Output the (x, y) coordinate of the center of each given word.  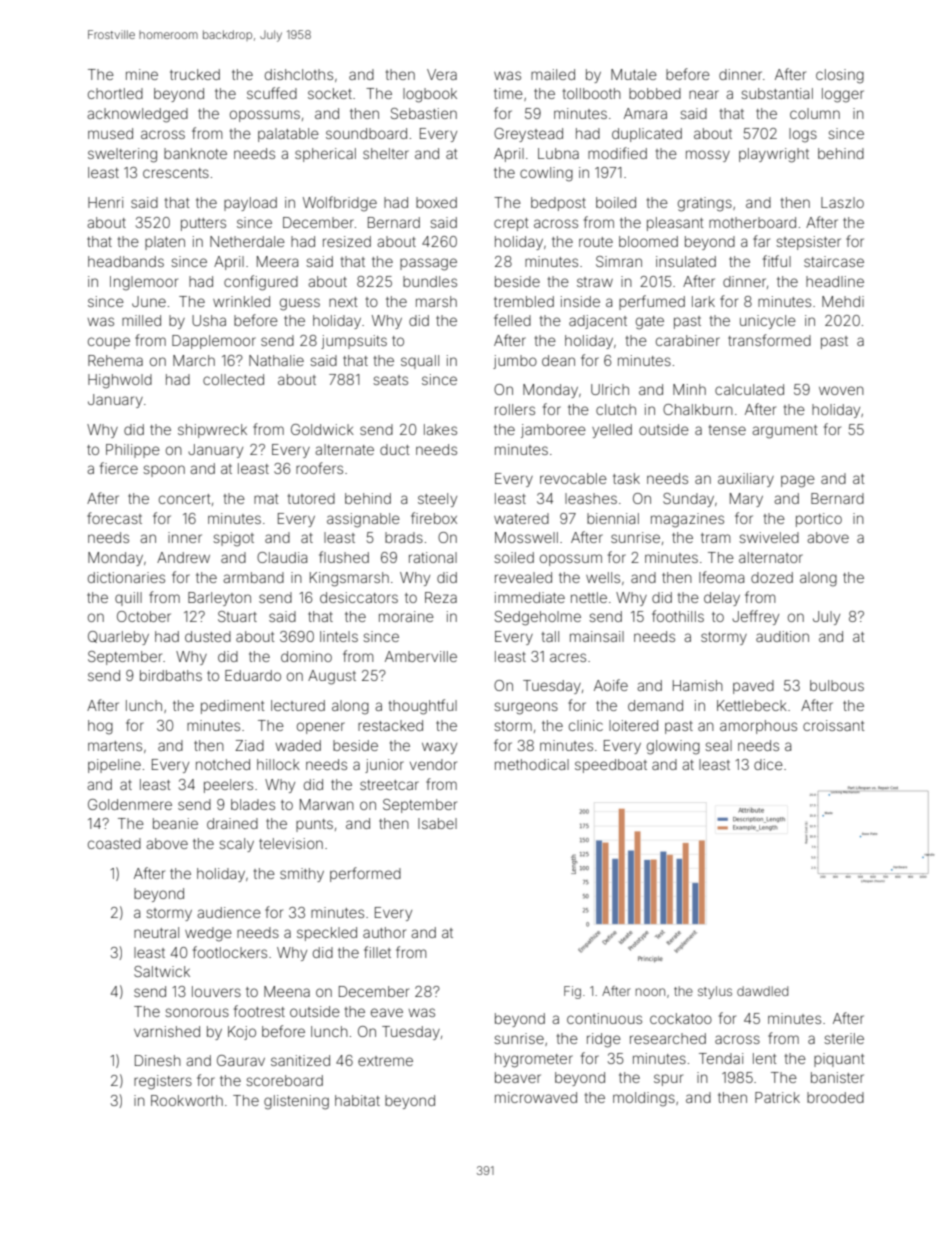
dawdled (762, 991)
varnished (167, 1031)
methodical (532, 764)
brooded (835, 1097)
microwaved (536, 1097)
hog (100, 727)
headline (835, 281)
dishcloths (299, 74)
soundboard (366, 133)
